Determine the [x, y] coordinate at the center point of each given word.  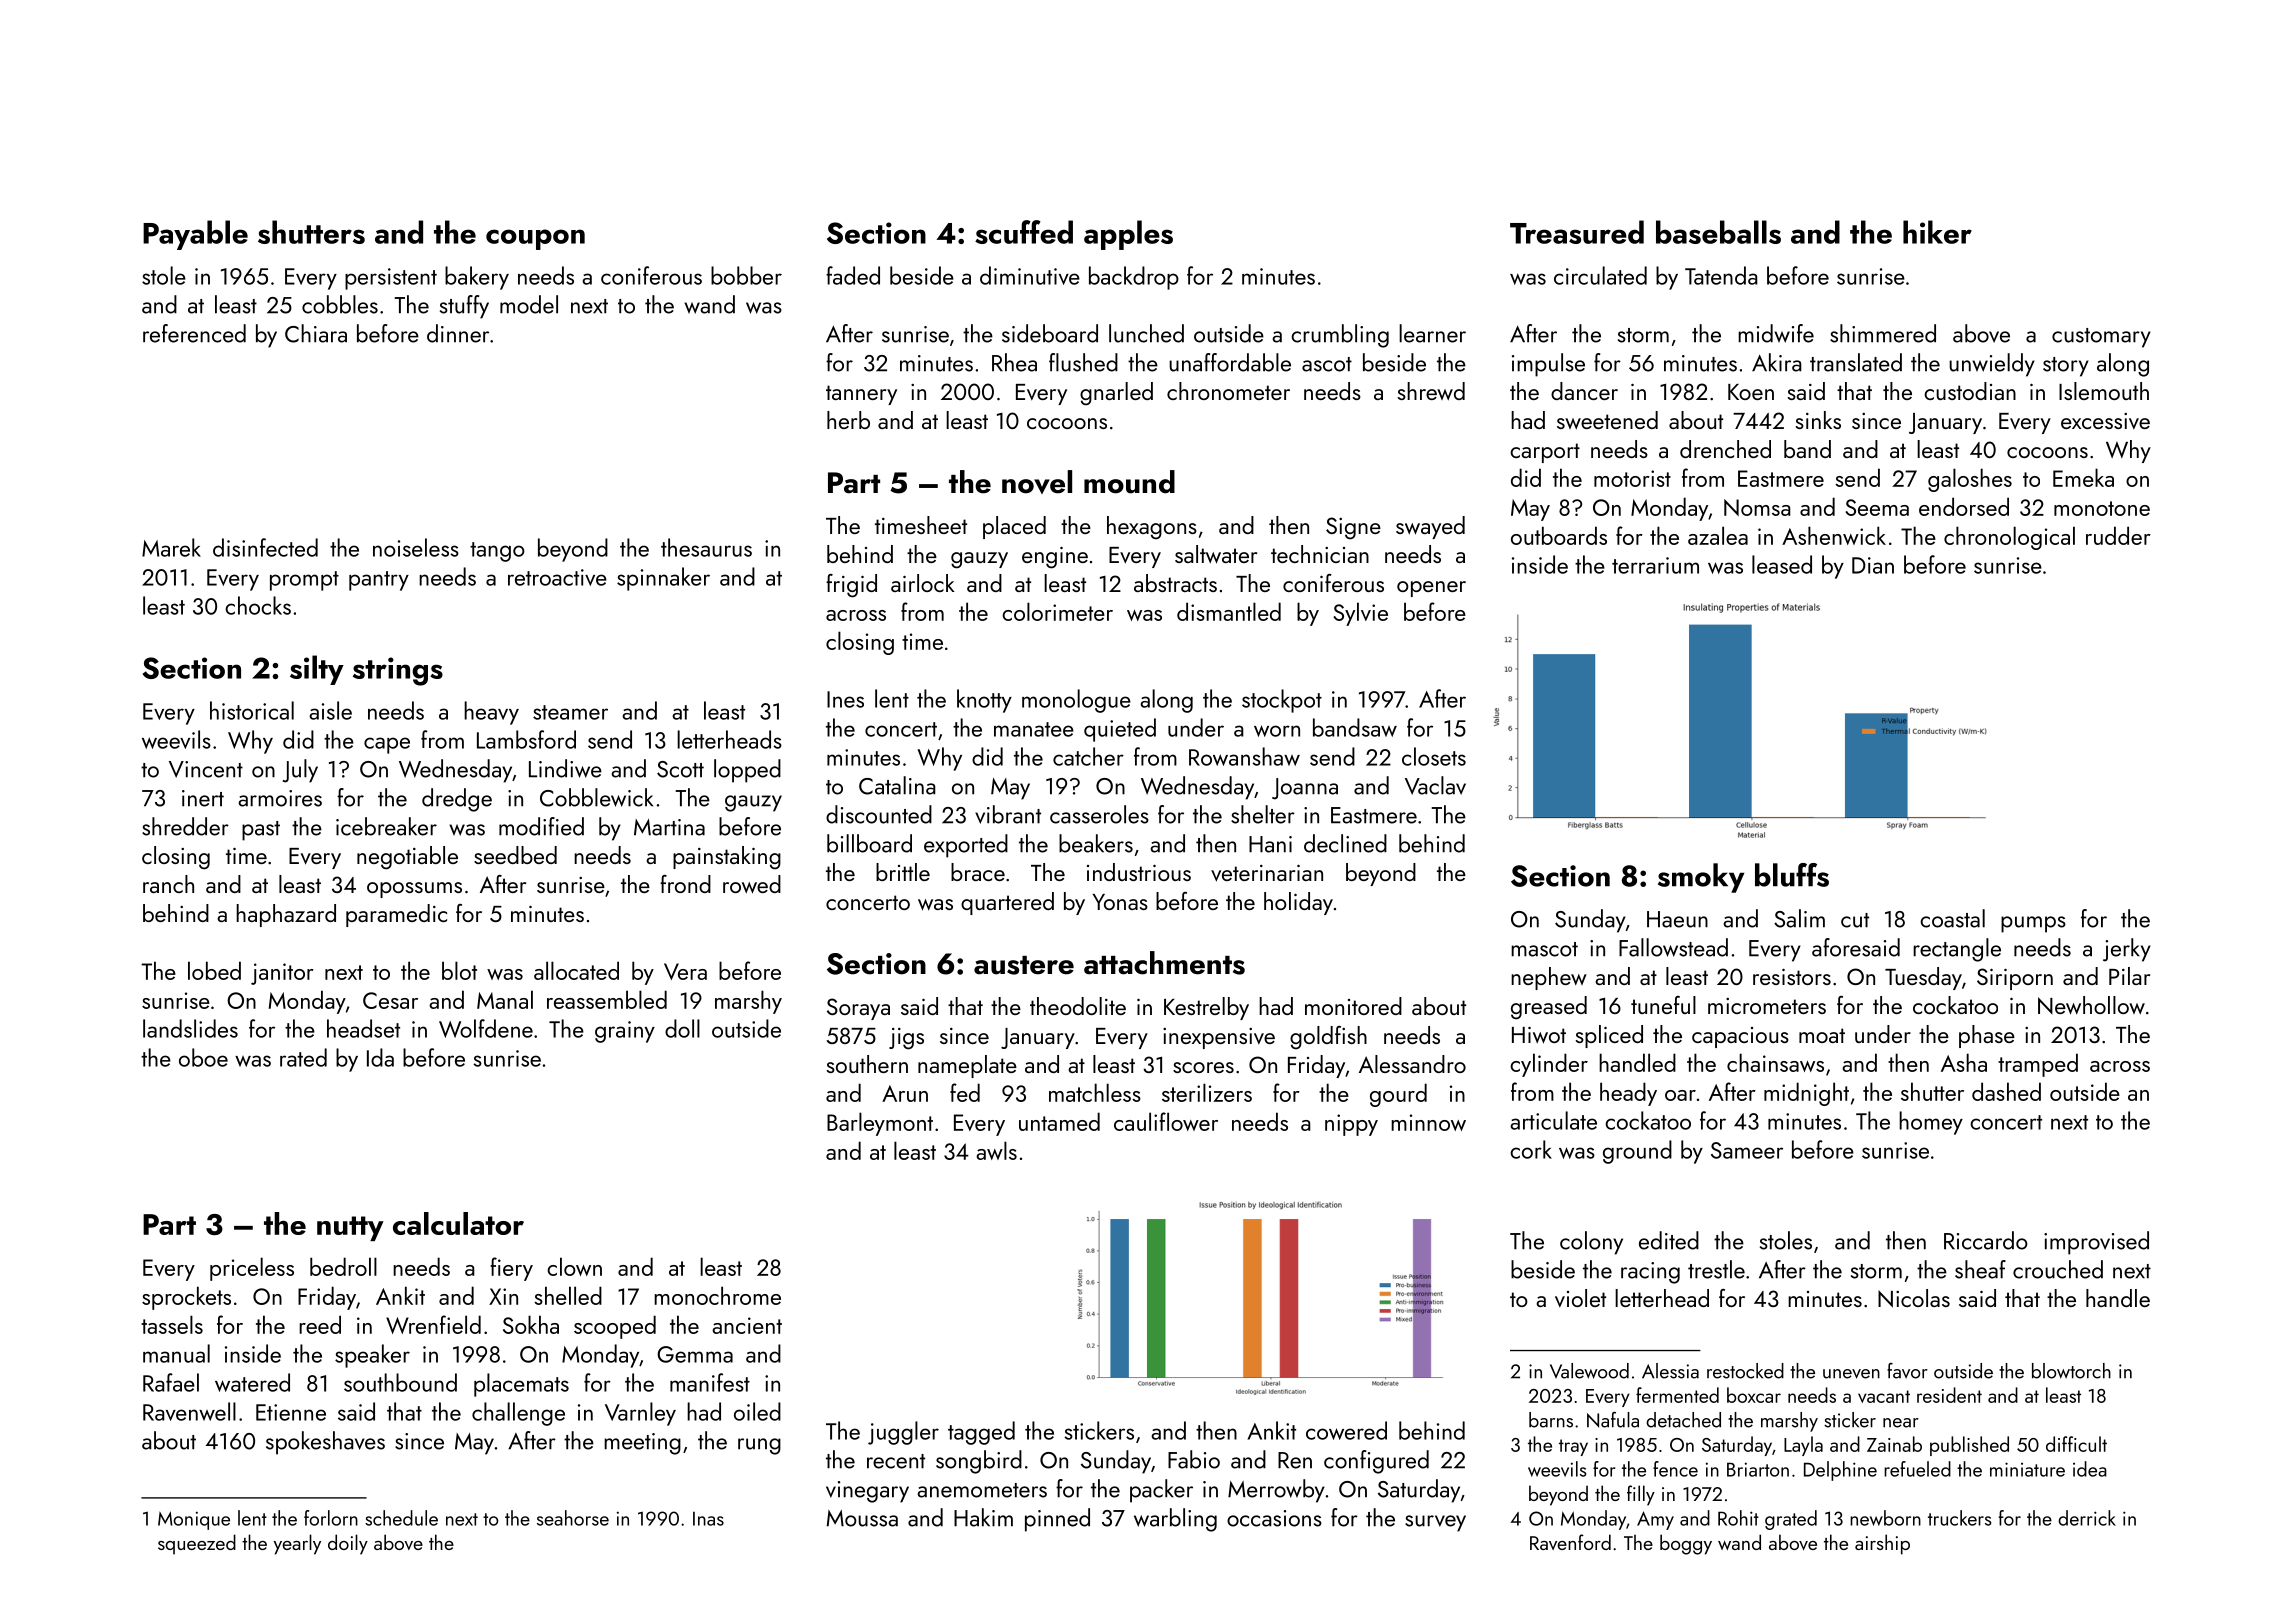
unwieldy [1992, 365]
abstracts [1175, 583]
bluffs [1792, 875]
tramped [2038, 1065]
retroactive [557, 577]
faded [853, 275]
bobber [746, 275]
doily [348, 1544]
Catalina [897, 785]
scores [1203, 1067]
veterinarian [1267, 873]
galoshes [1970, 480]
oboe [203, 1057]
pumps [2033, 924]
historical [252, 710]
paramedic [396, 915]
